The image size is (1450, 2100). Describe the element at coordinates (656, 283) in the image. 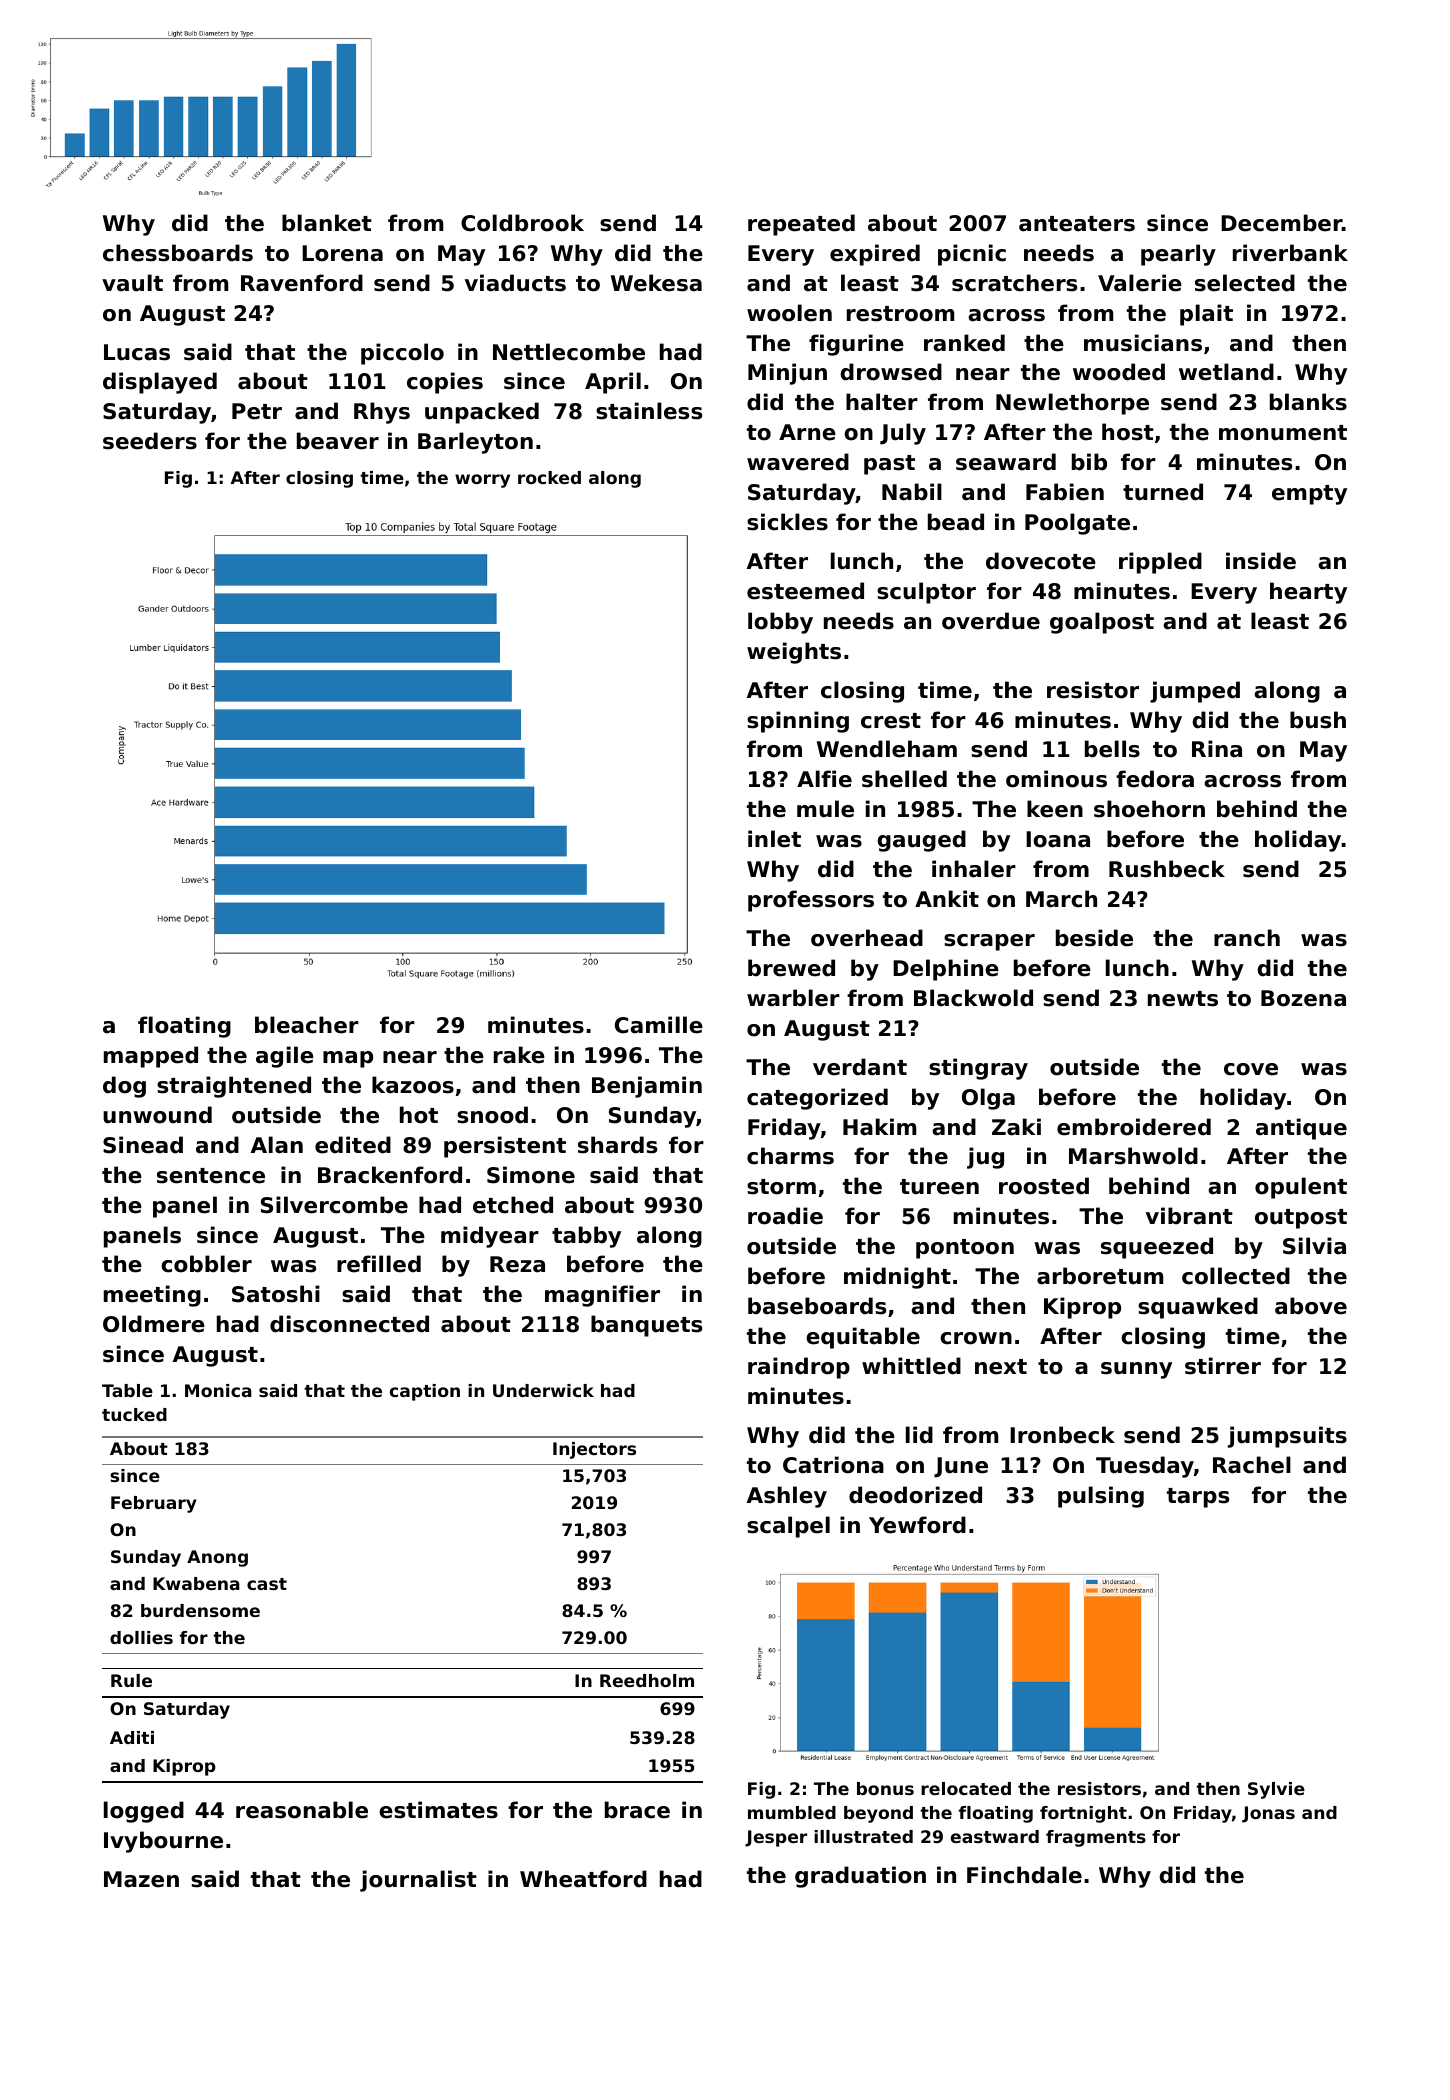

I see `Wekesa` at that location.
